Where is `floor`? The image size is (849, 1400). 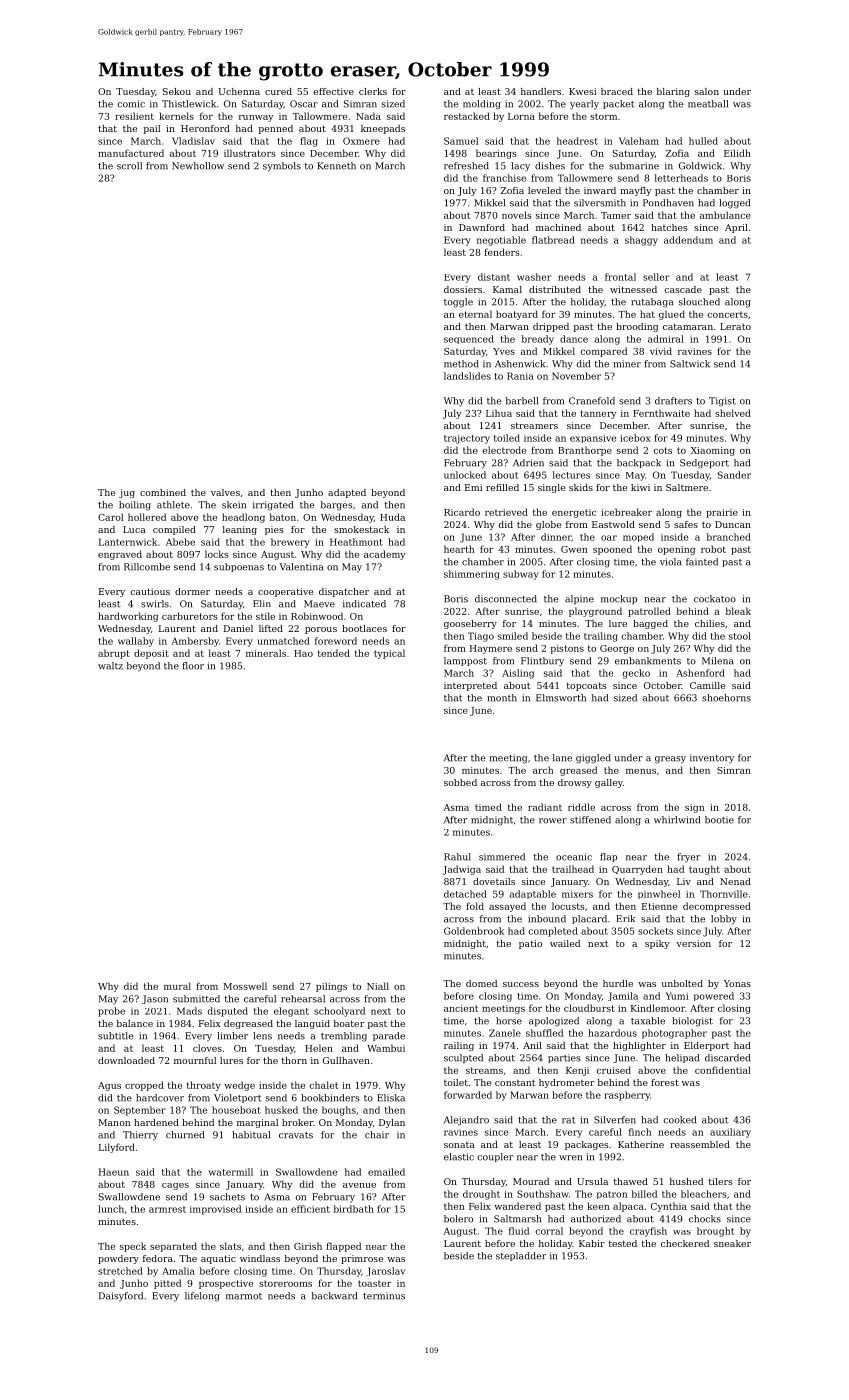
floor is located at coordinates (193, 666).
